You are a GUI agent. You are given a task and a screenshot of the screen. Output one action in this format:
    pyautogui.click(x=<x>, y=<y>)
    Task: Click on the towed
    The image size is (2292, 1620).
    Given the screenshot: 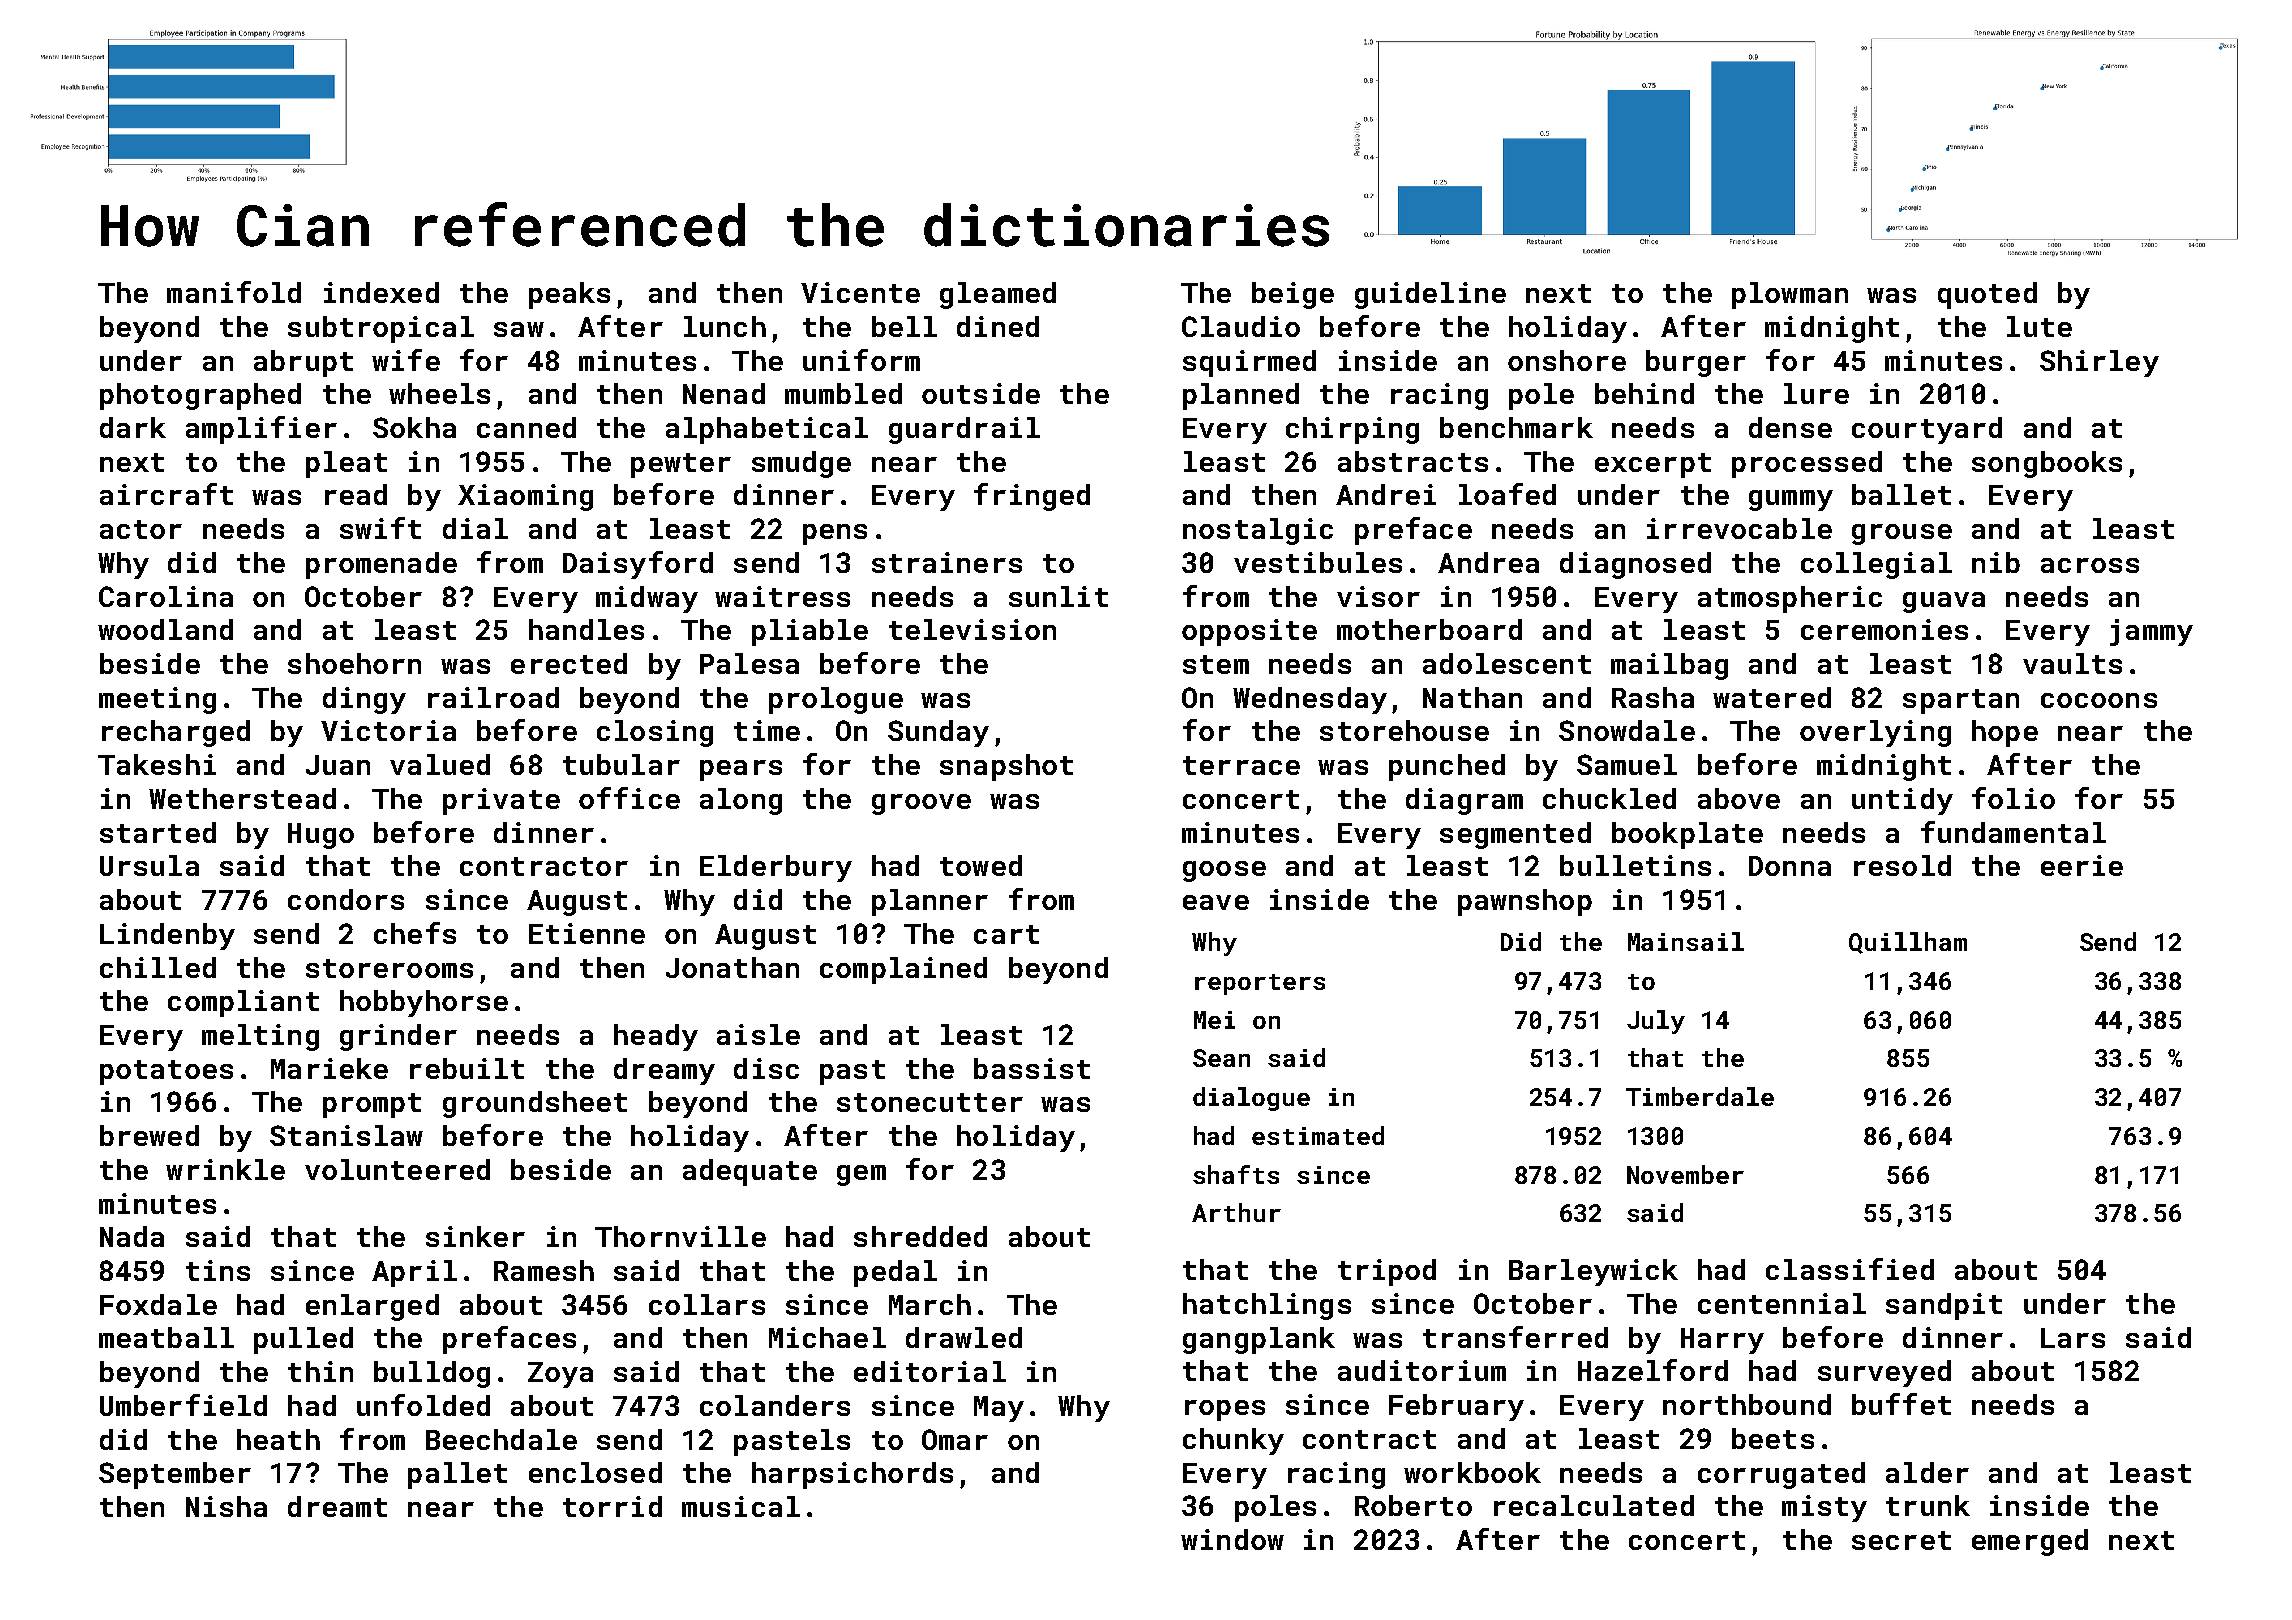 What is the action you would take?
    pyautogui.click(x=981, y=865)
